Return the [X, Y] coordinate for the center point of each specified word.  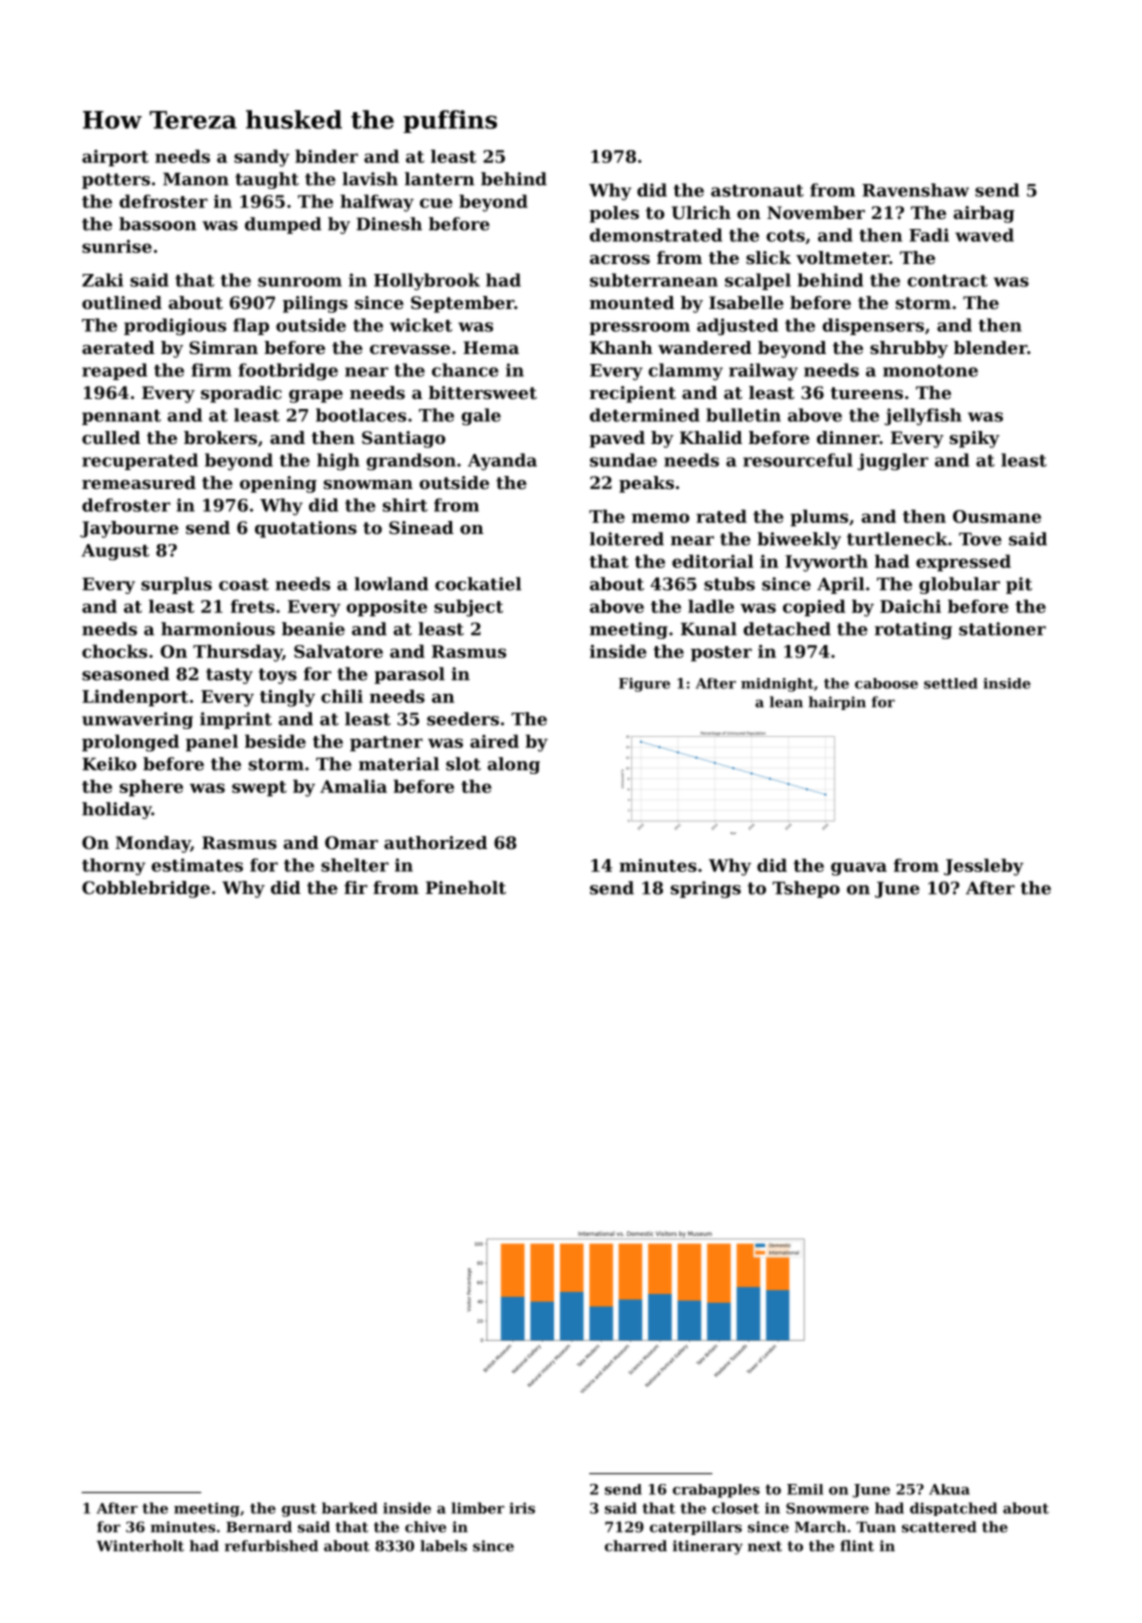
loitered [627, 539]
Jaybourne [129, 529]
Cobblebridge [146, 889]
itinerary [708, 1547]
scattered [939, 1527]
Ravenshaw [915, 190]
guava [859, 869]
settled [951, 683]
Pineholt [466, 887]
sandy [262, 158]
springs [706, 889]
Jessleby [984, 867]
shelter [355, 865]
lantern [440, 179]
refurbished [271, 1546]
